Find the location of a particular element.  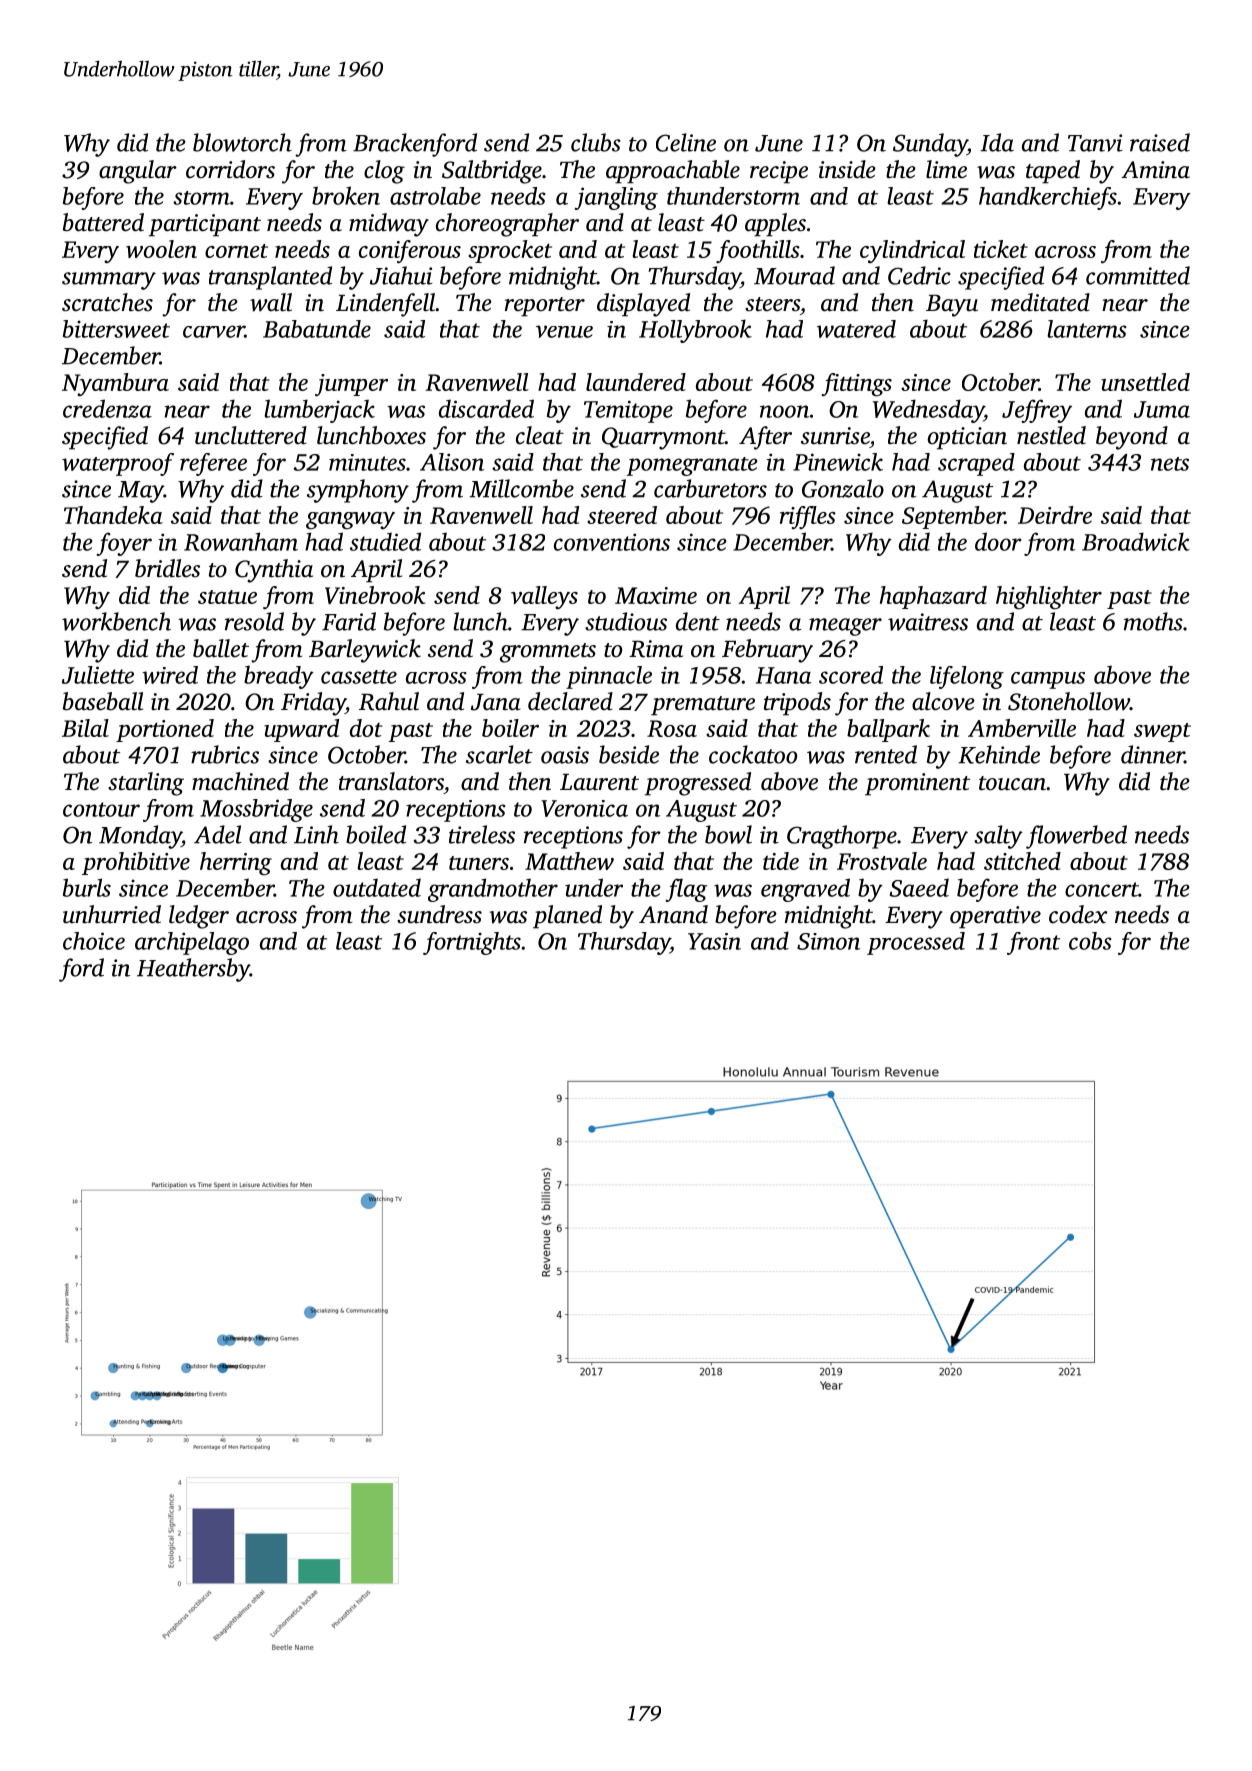

studious is located at coordinates (626, 621).
